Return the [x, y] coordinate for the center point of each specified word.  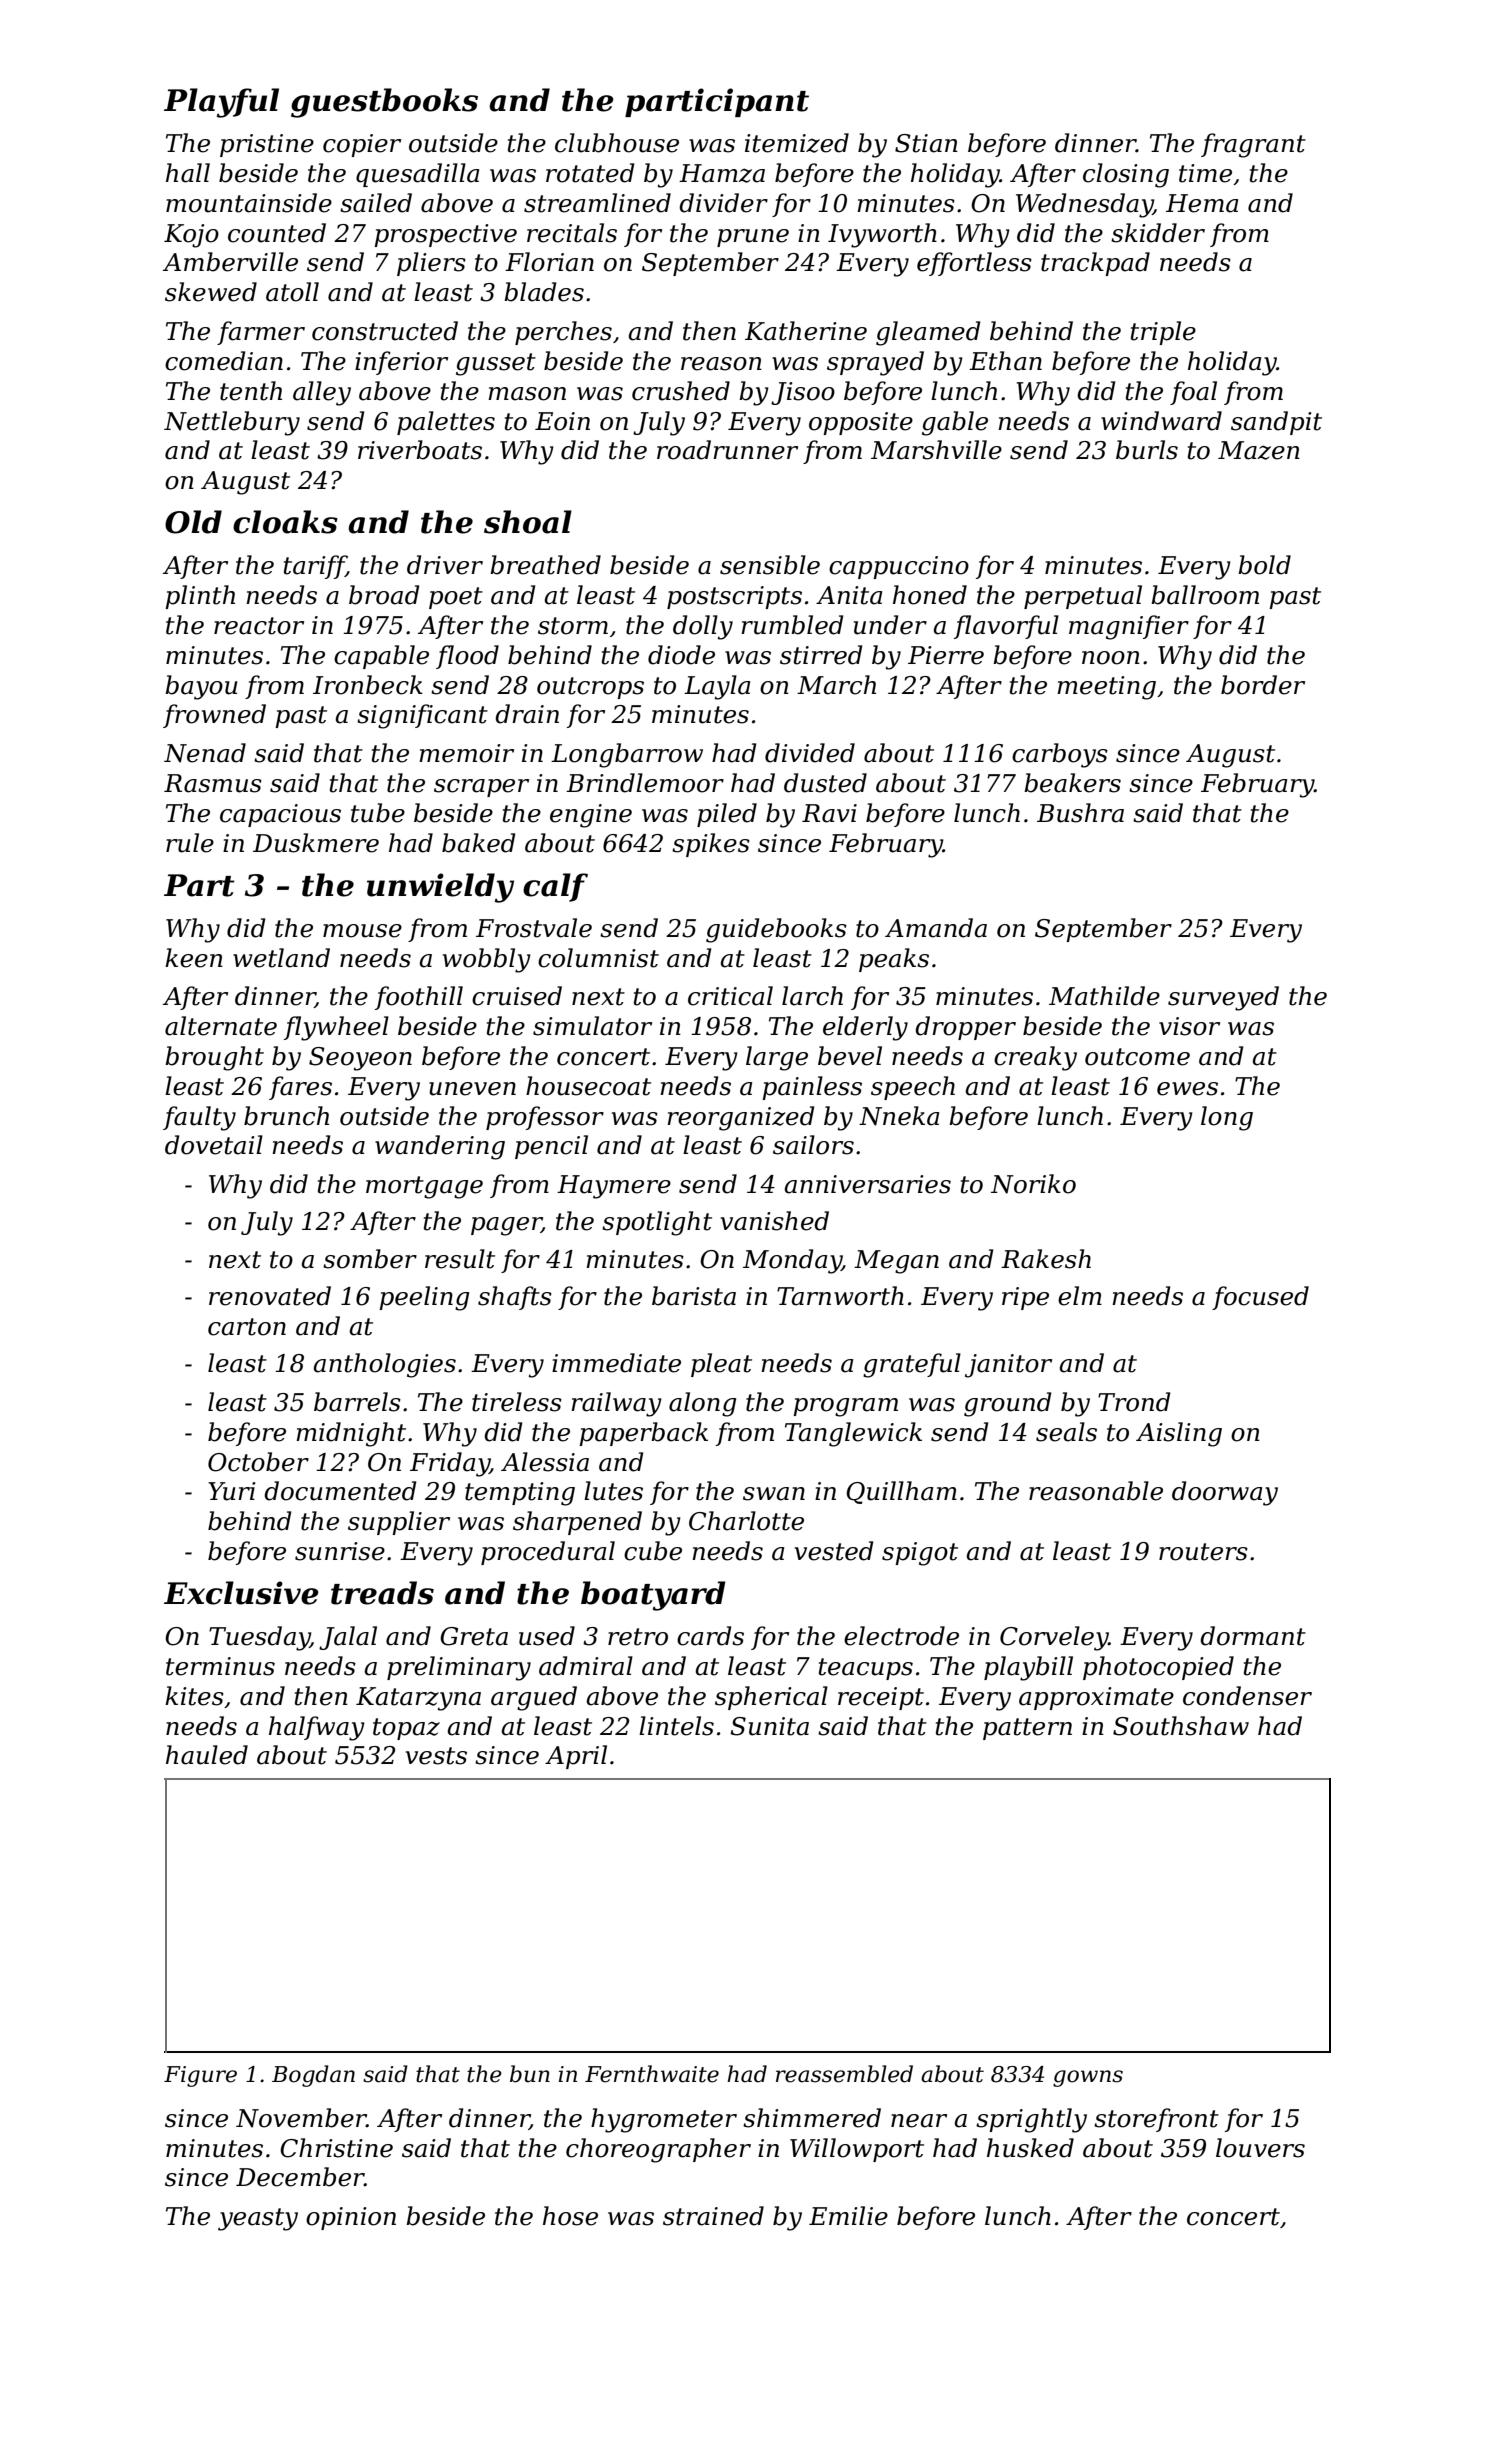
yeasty [258, 2219]
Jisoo [803, 393]
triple [1163, 333]
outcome [1137, 1057]
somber [370, 1259]
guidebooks [776, 930]
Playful [221, 103]
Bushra [1080, 813]
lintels [676, 1726]
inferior [401, 363]
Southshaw [1181, 1726]
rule [190, 843]
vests [436, 1756]
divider [723, 203]
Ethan [1005, 361]
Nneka [899, 1116]
